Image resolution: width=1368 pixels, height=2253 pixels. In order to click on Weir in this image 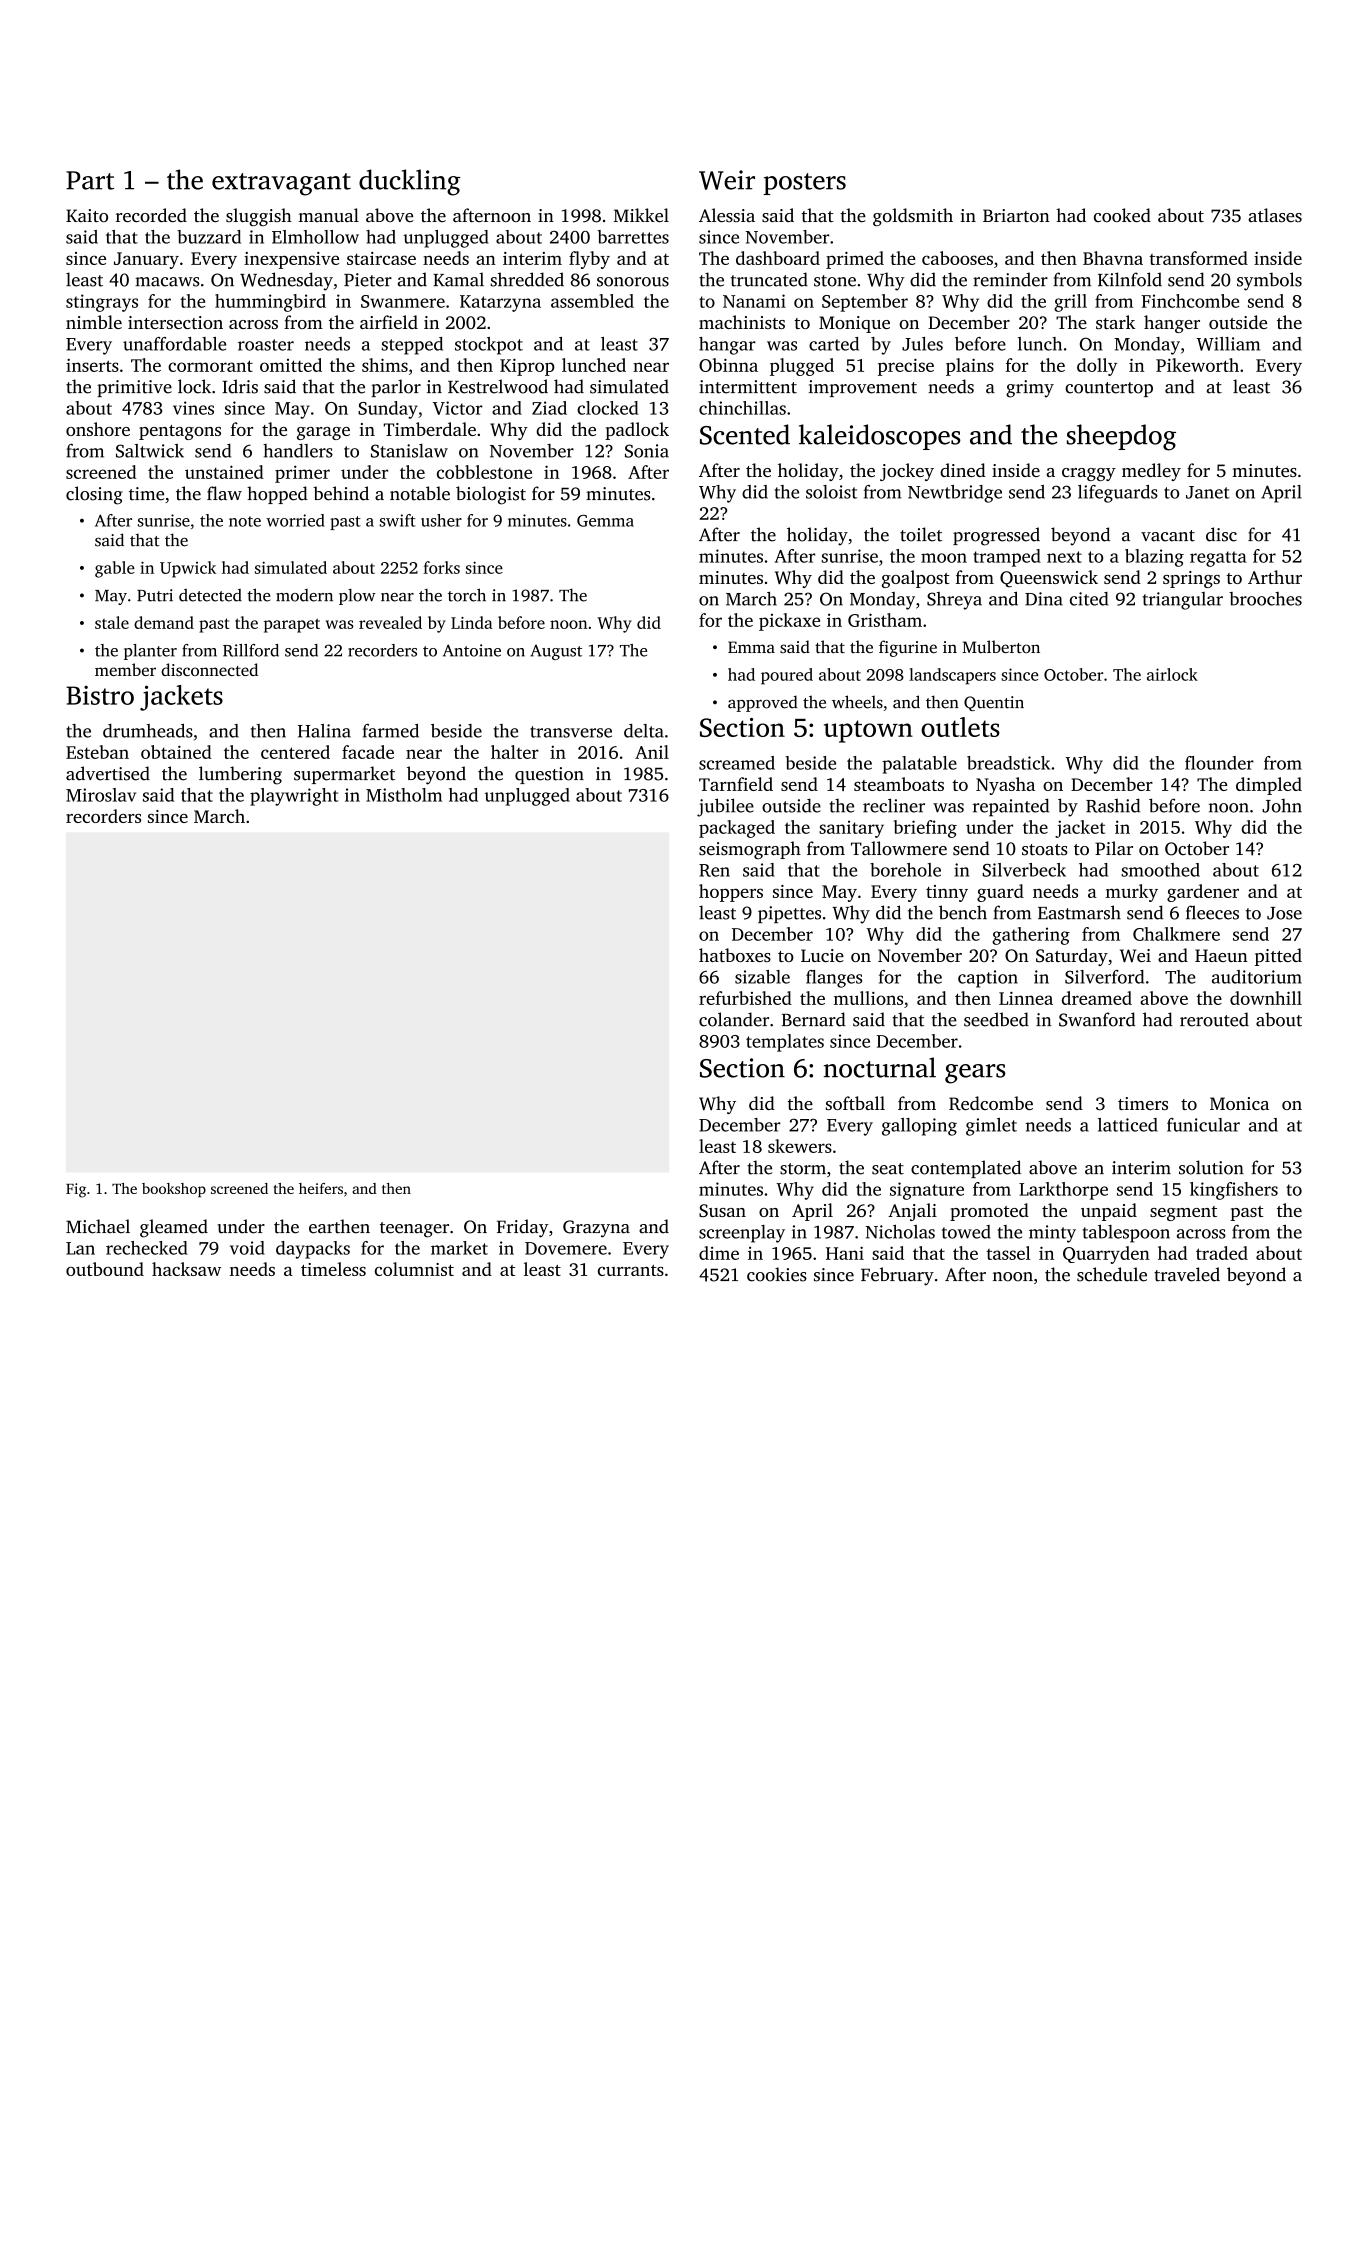, I will do `click(727, 180)`.
